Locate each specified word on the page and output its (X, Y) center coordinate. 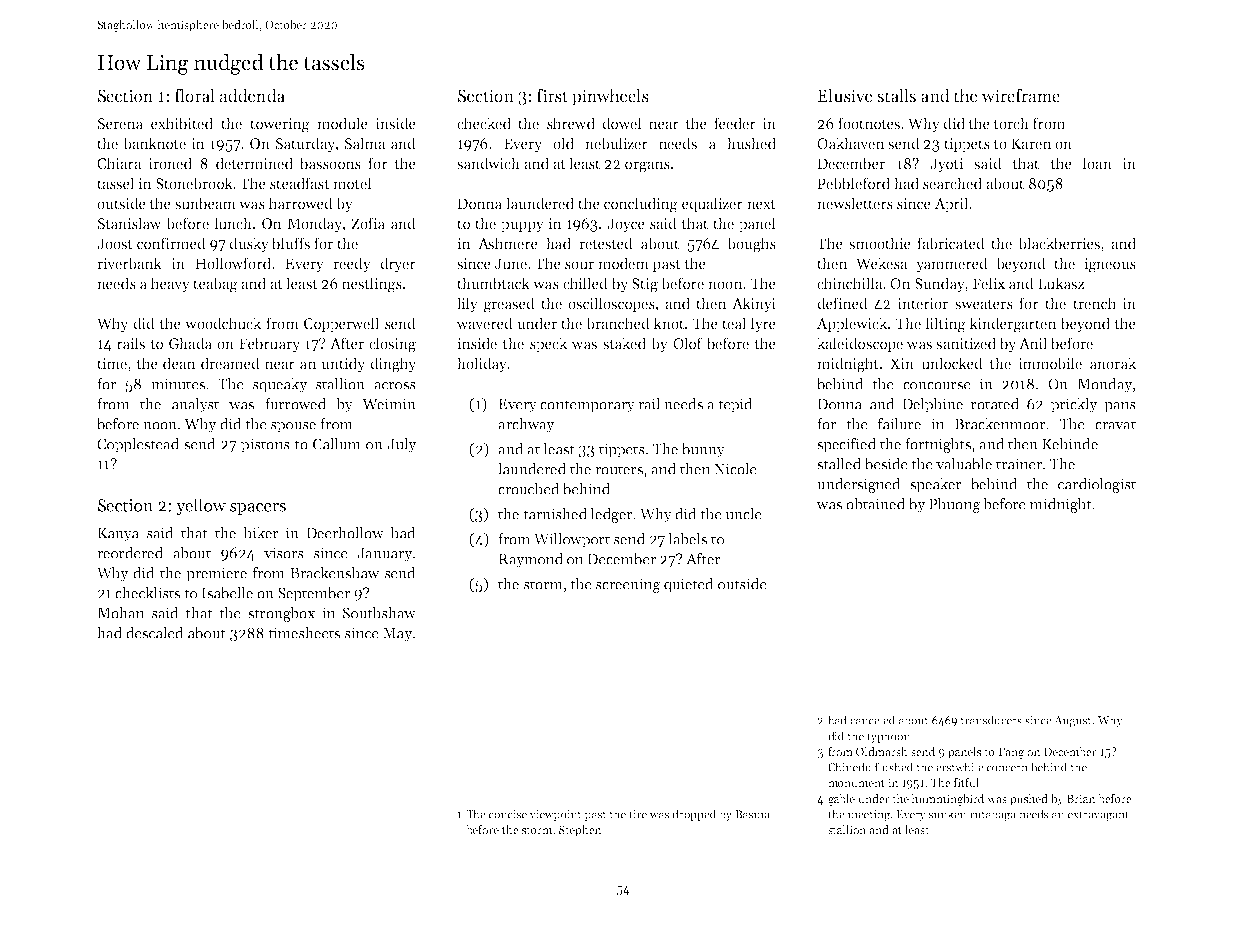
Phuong (955, 505)
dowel (622, 123)
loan (1097, 163)
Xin (902, 363)
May (397, 635)
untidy (343, 364)
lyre (763, 324)
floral (195, 96)
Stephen (580, 831)
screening (628, 585)
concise (508, 814)
